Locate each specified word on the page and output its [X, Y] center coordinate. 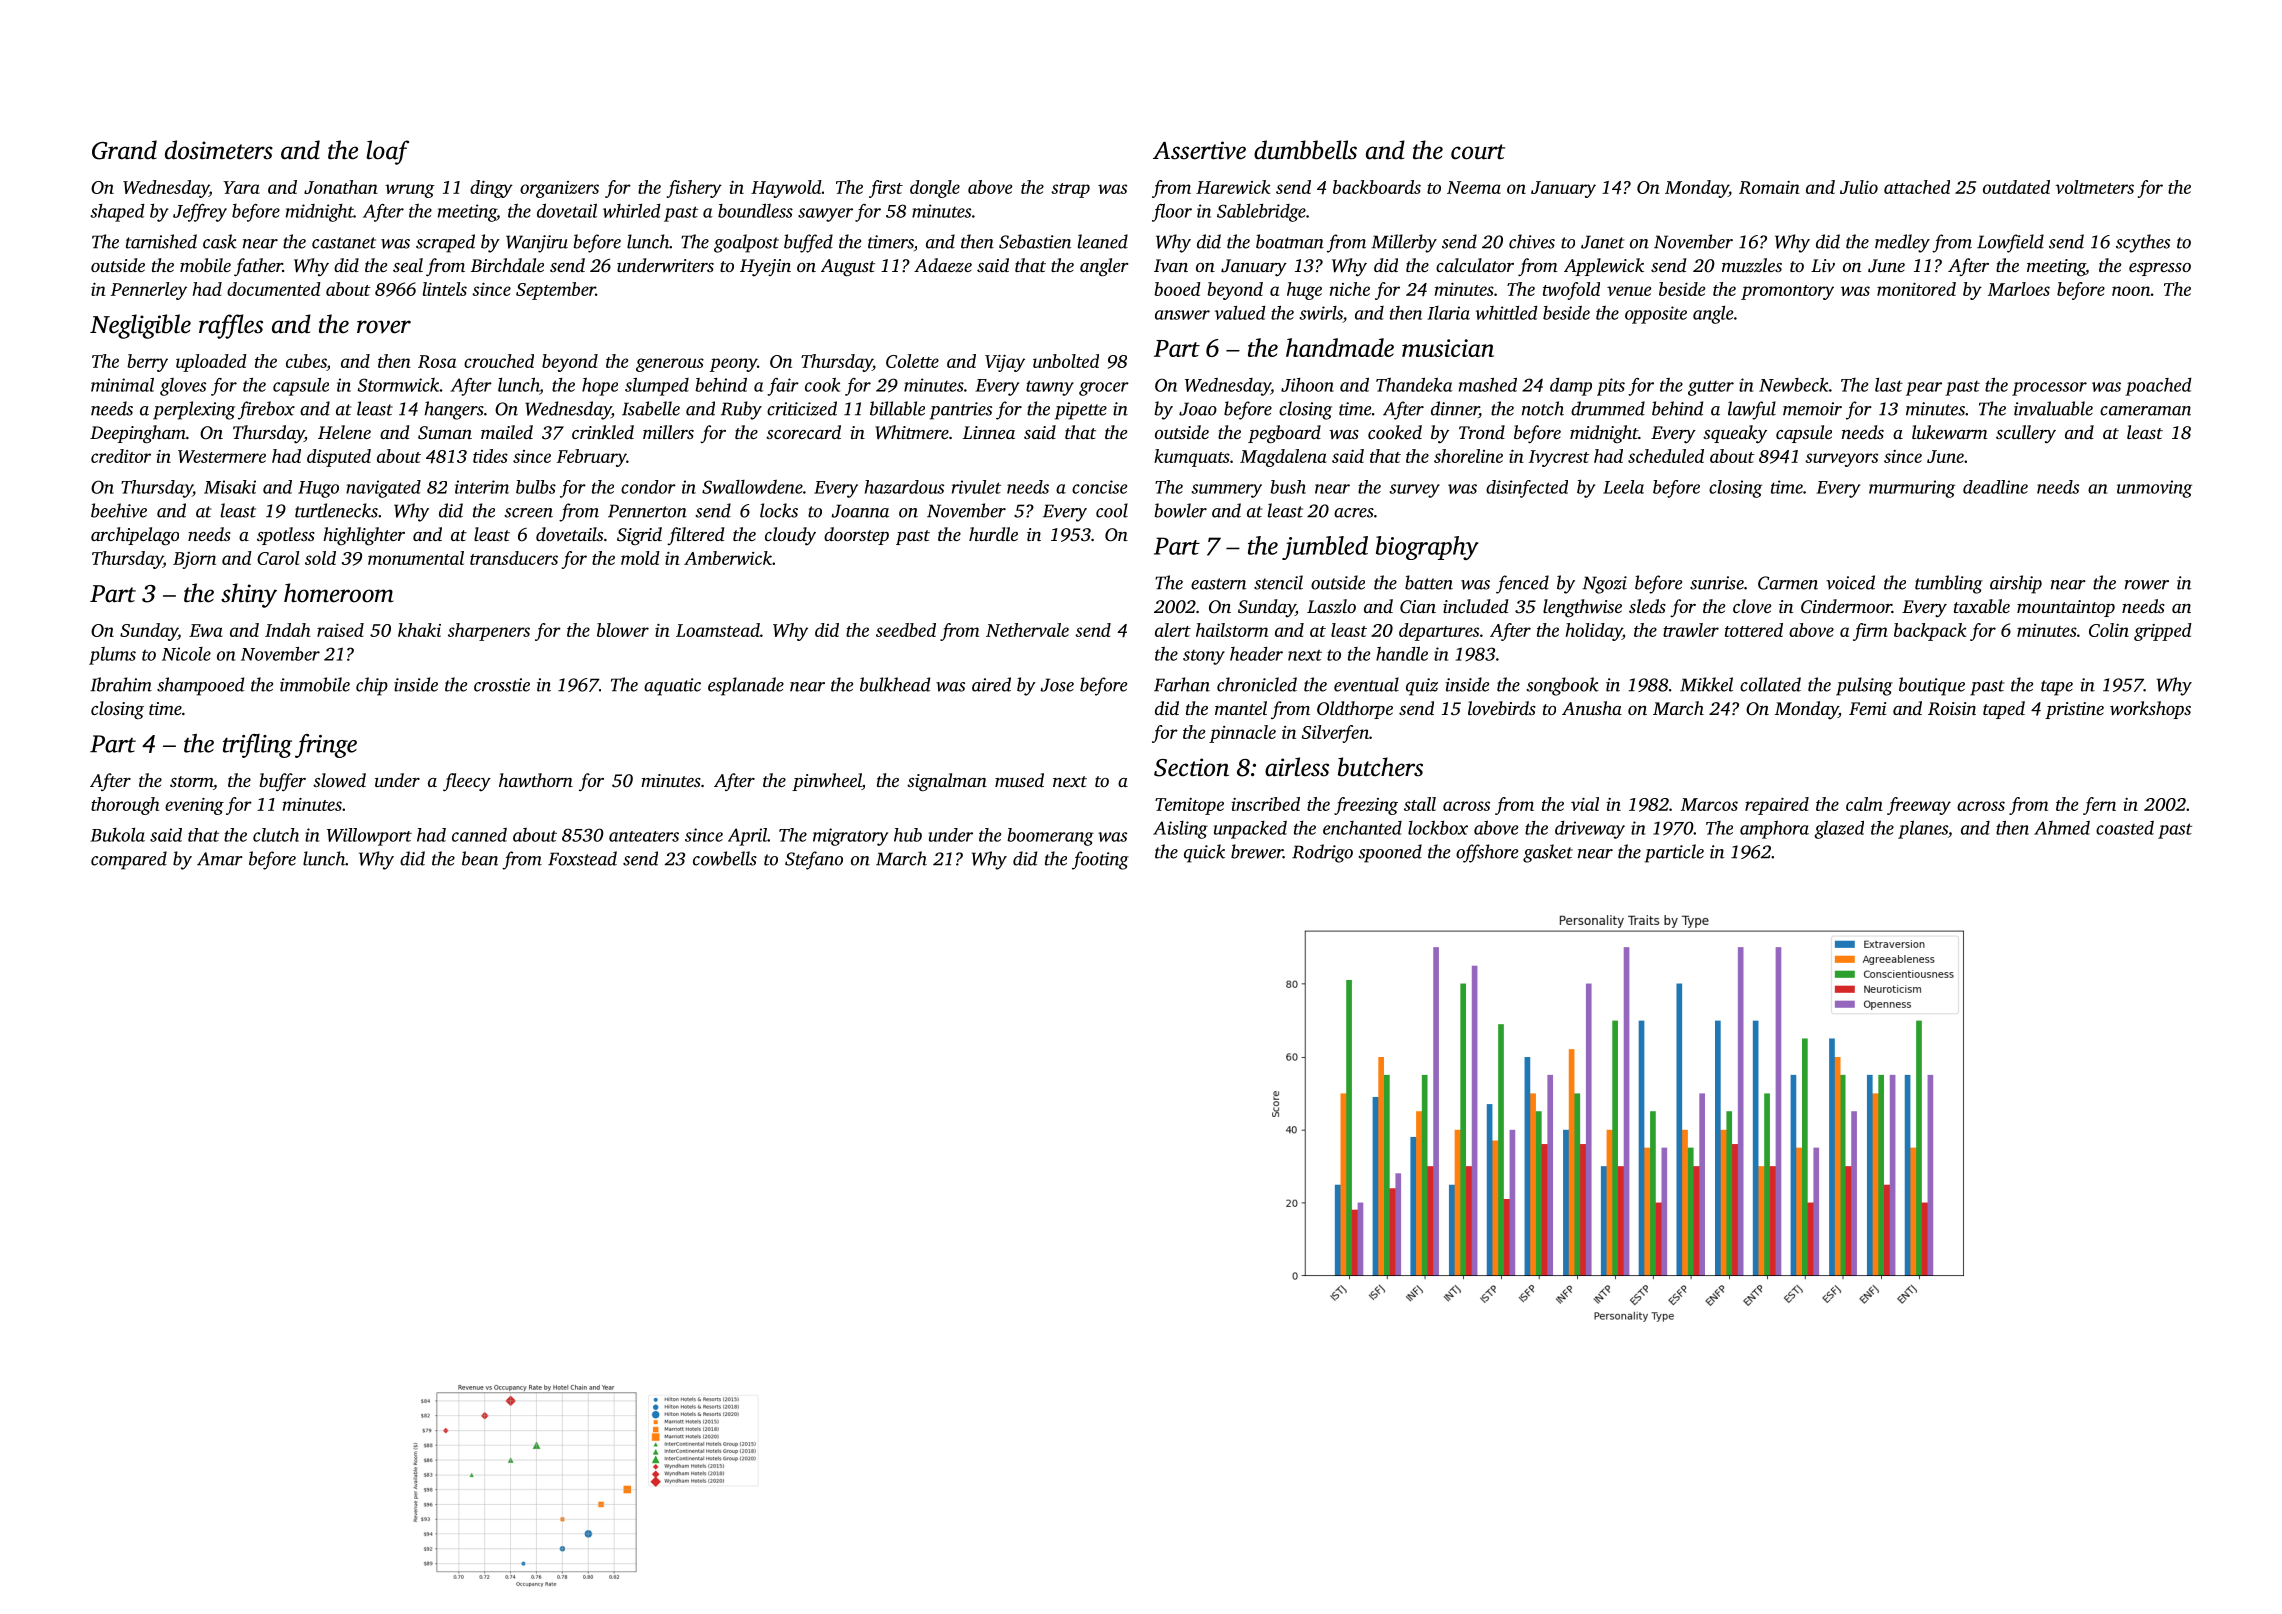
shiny [249, 595]
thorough [125, 806]
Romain [1769, 187]
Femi [1867, 708]
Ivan [1171, 265]
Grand [124, 150]
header [1256, 654]
